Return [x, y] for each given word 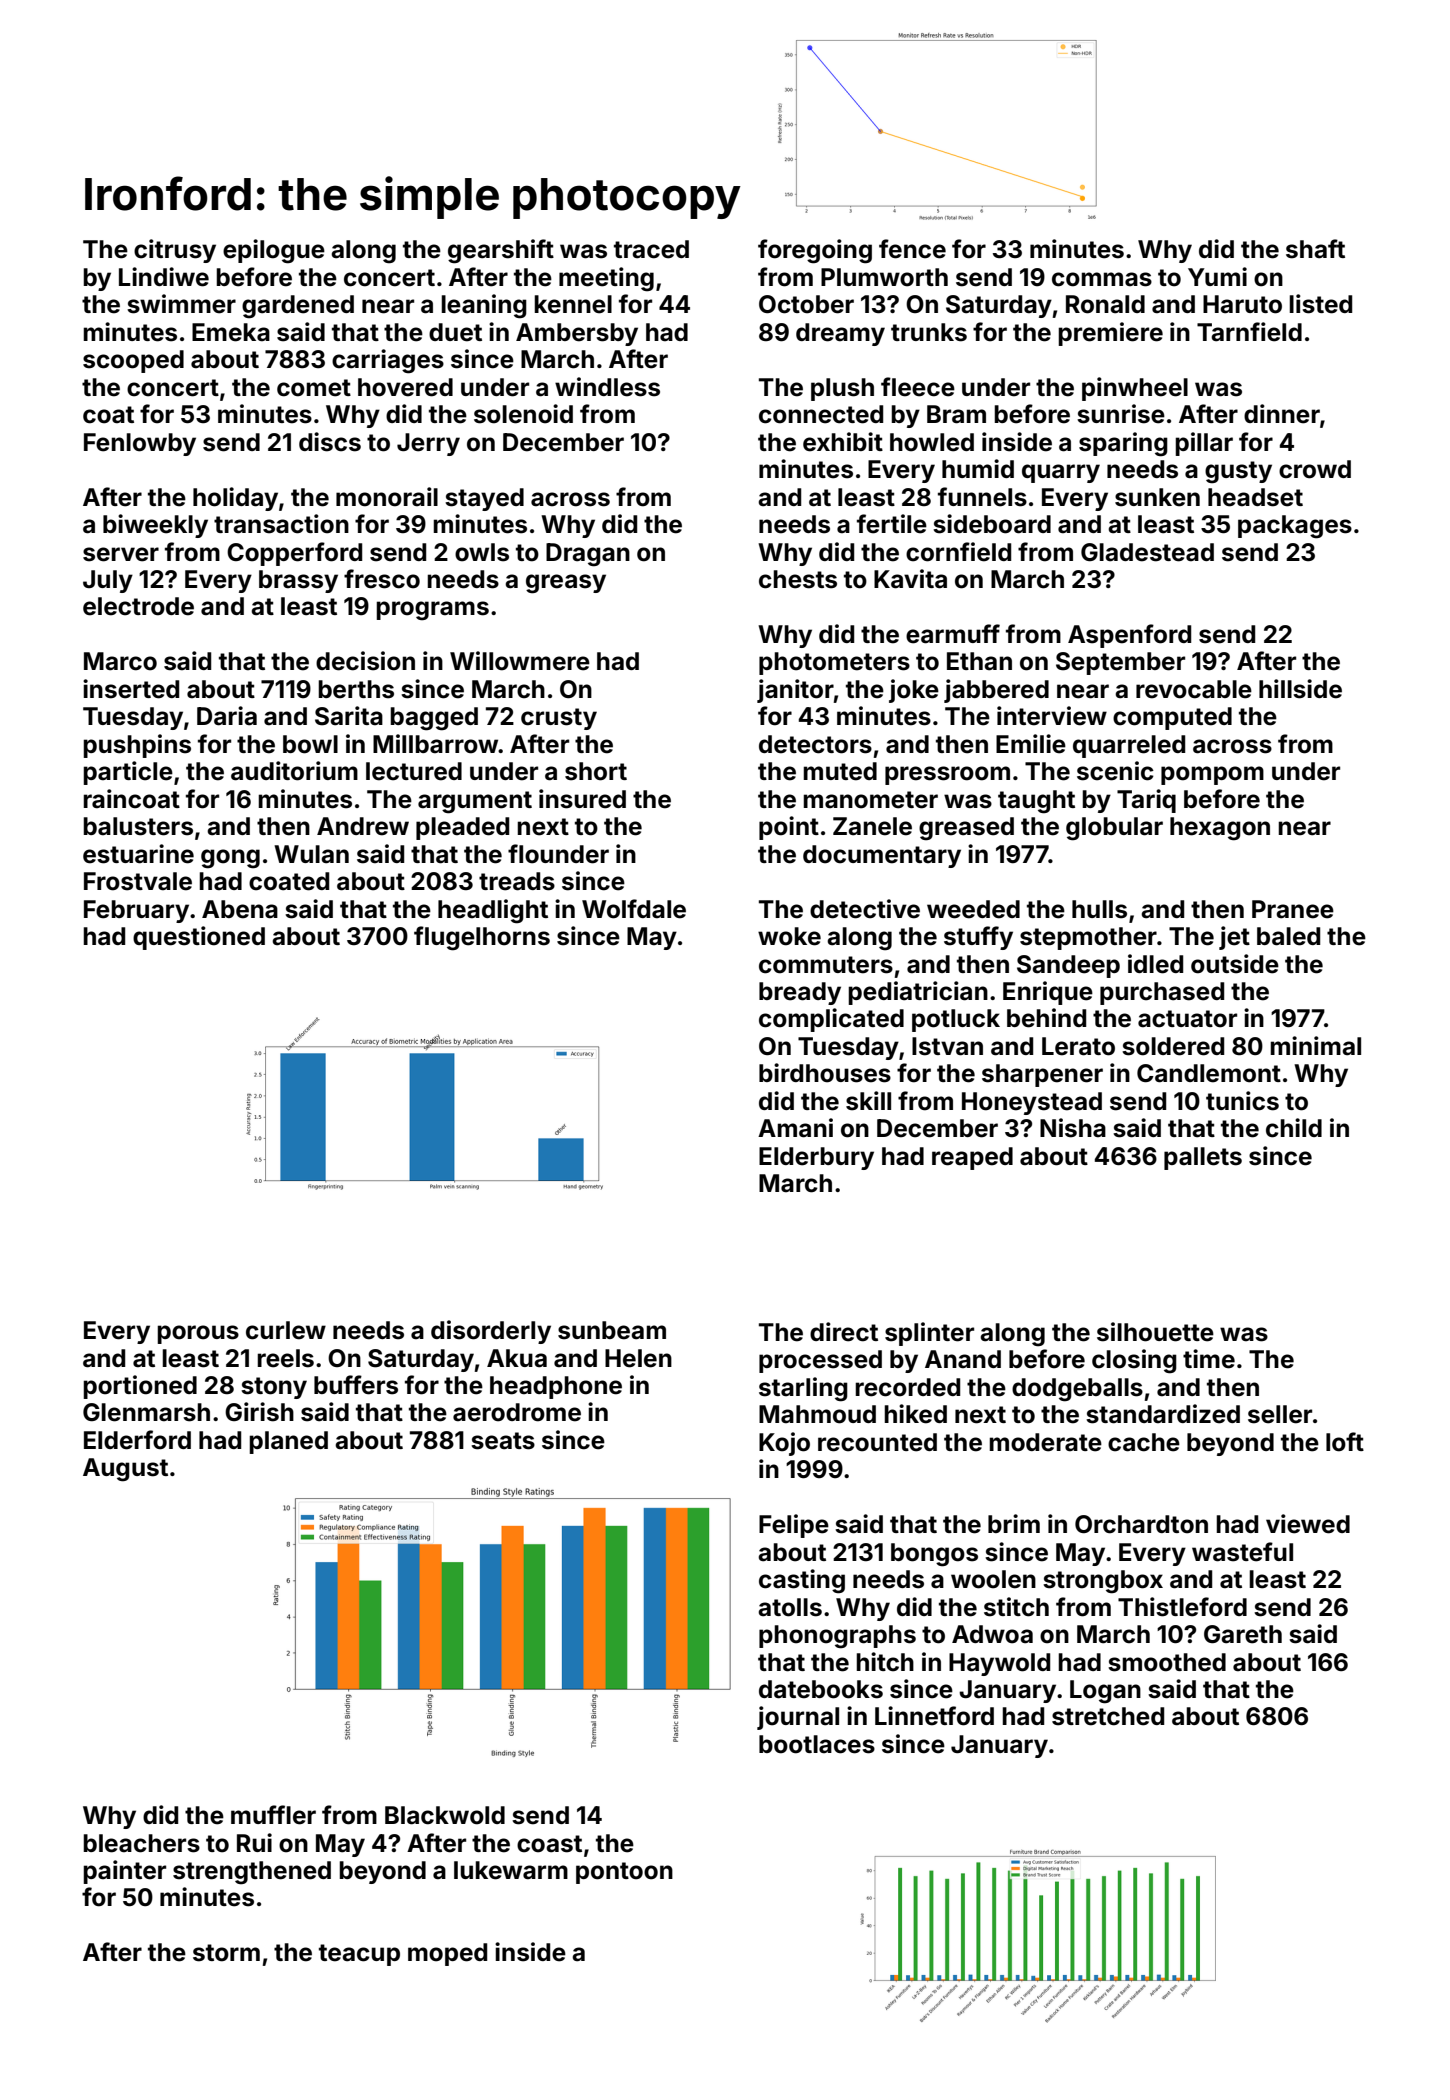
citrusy [175, 251]
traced [651, 249]
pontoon [624, 1873]
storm [226, 1953]
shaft [1315, 249]
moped [447, 1954]
